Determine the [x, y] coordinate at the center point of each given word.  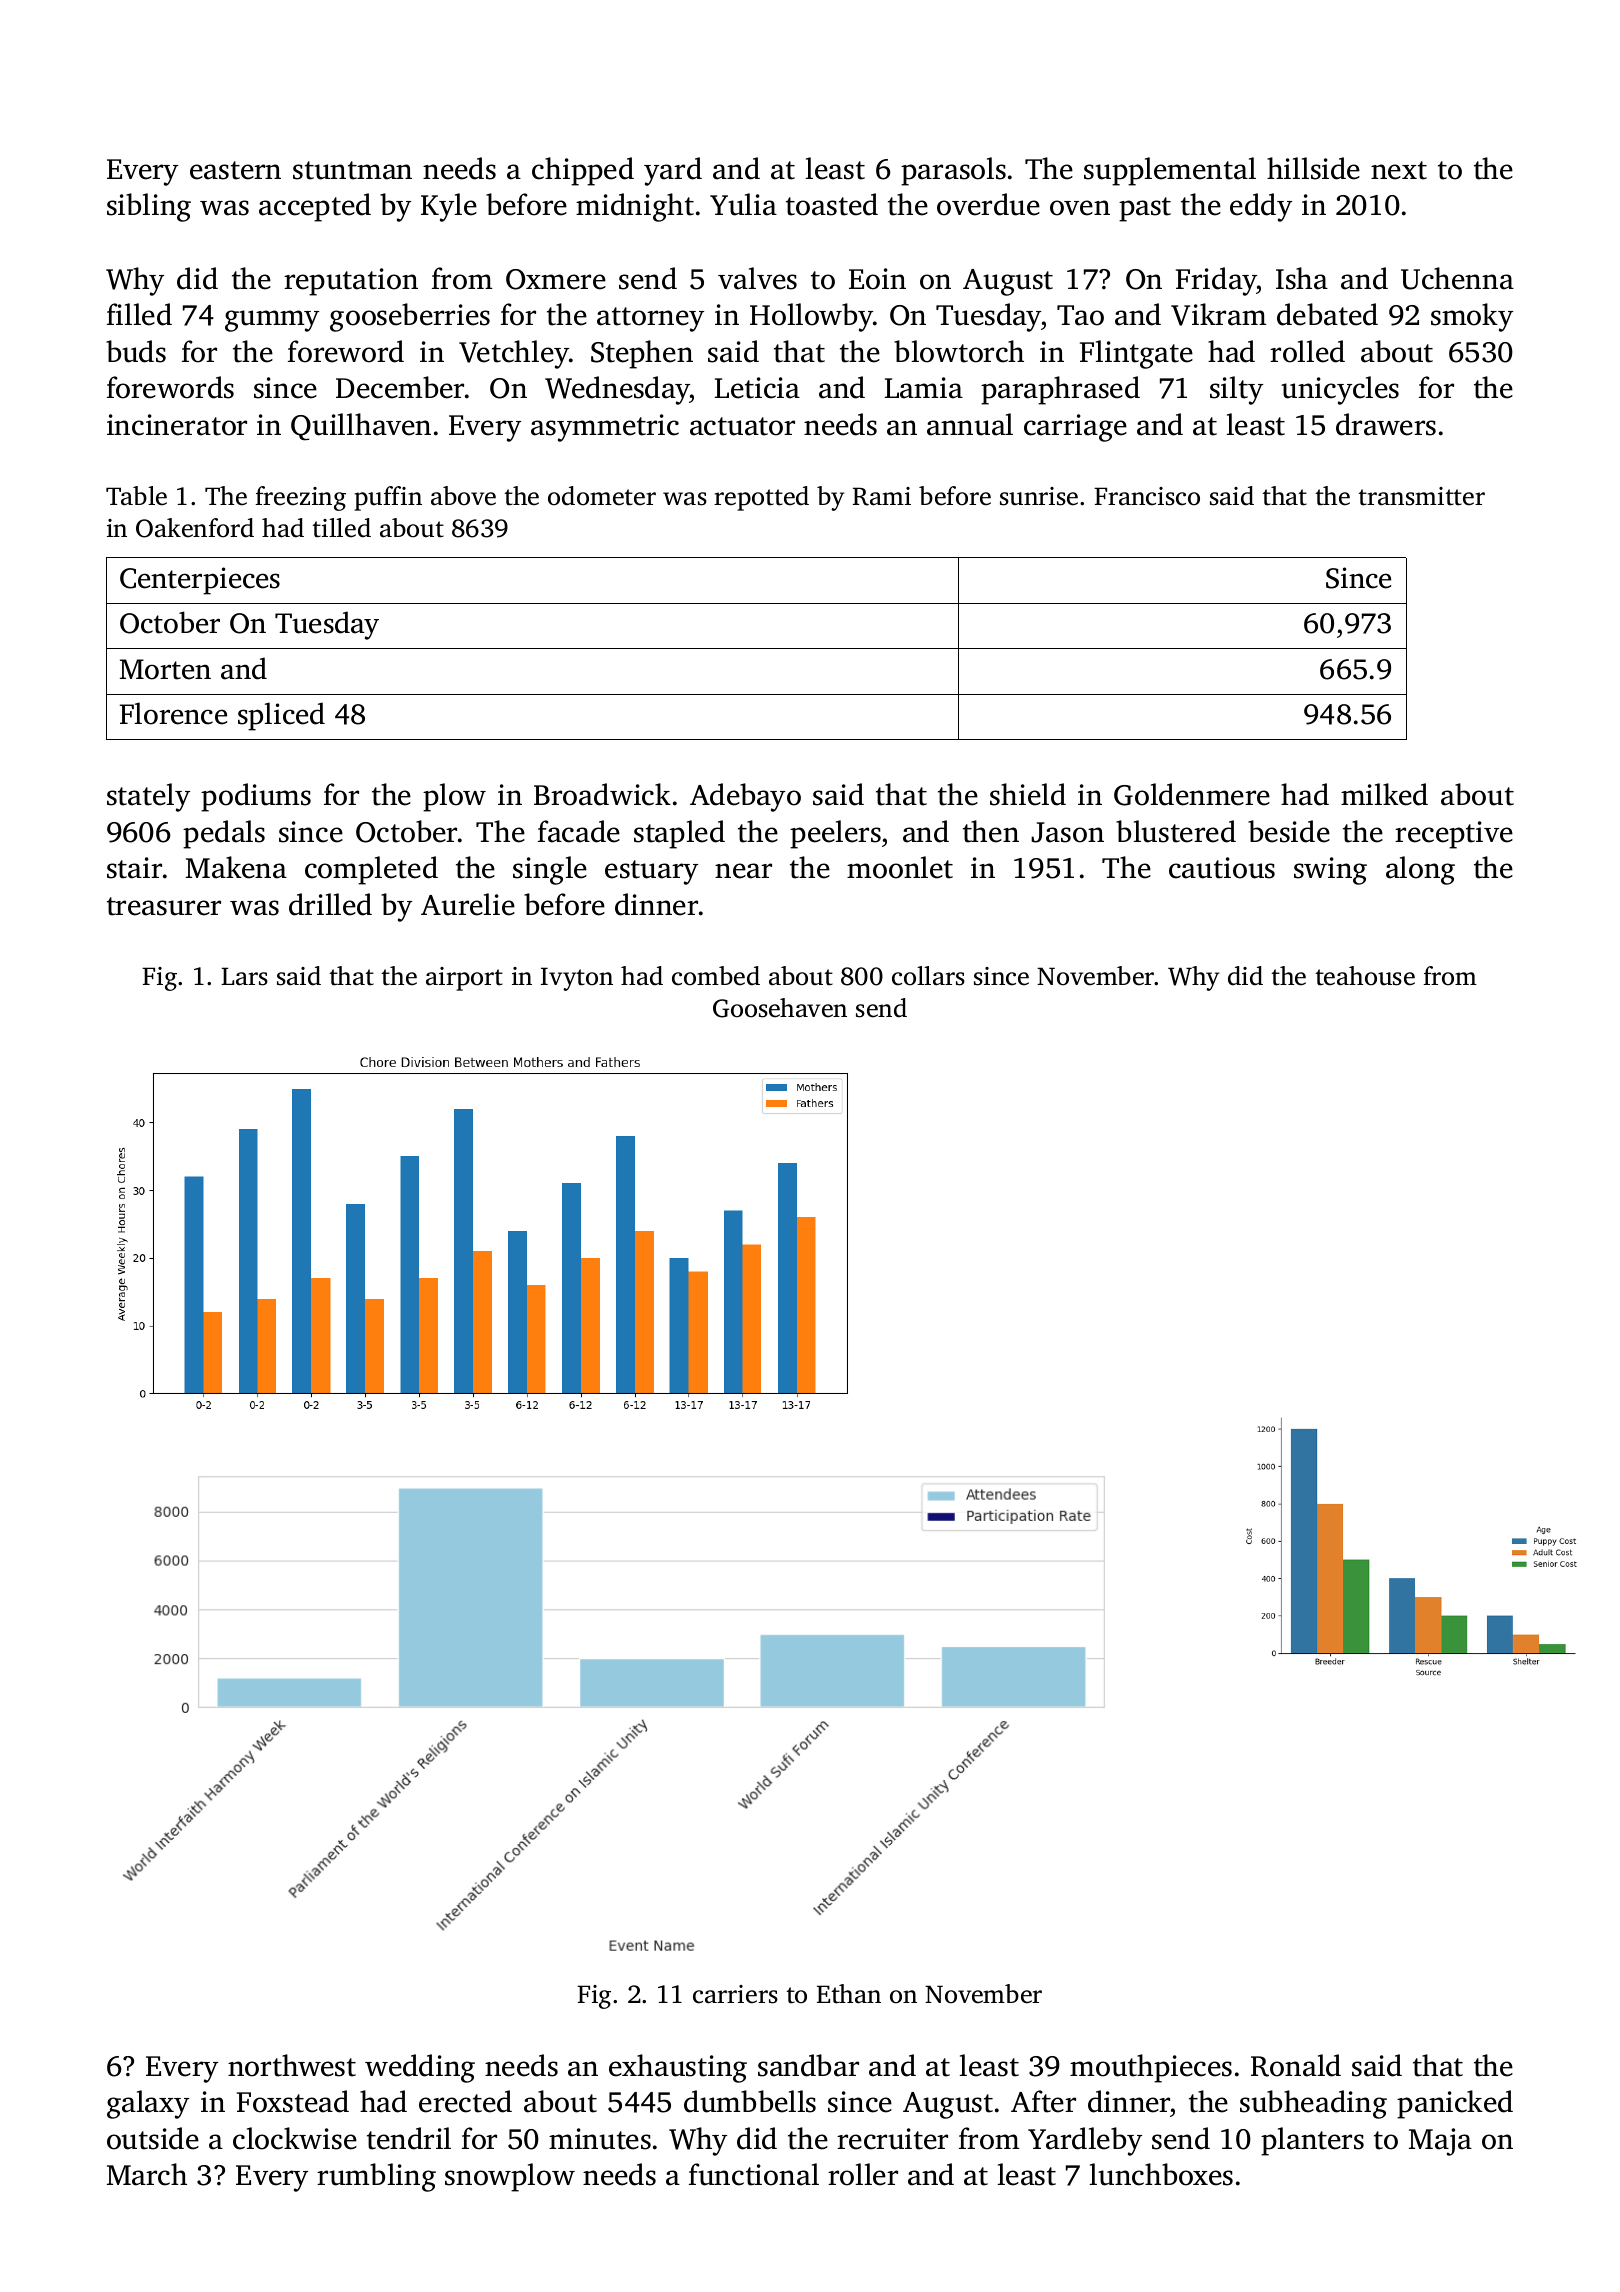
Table [136, 496]
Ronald [1296, 2065]
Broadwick [602, 794]
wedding [420, 2068]
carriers [735, 1994]
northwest [292, 2065]
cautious [1222, 868]
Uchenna [1457, 278]
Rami [882, 496]
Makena [236, 867]
